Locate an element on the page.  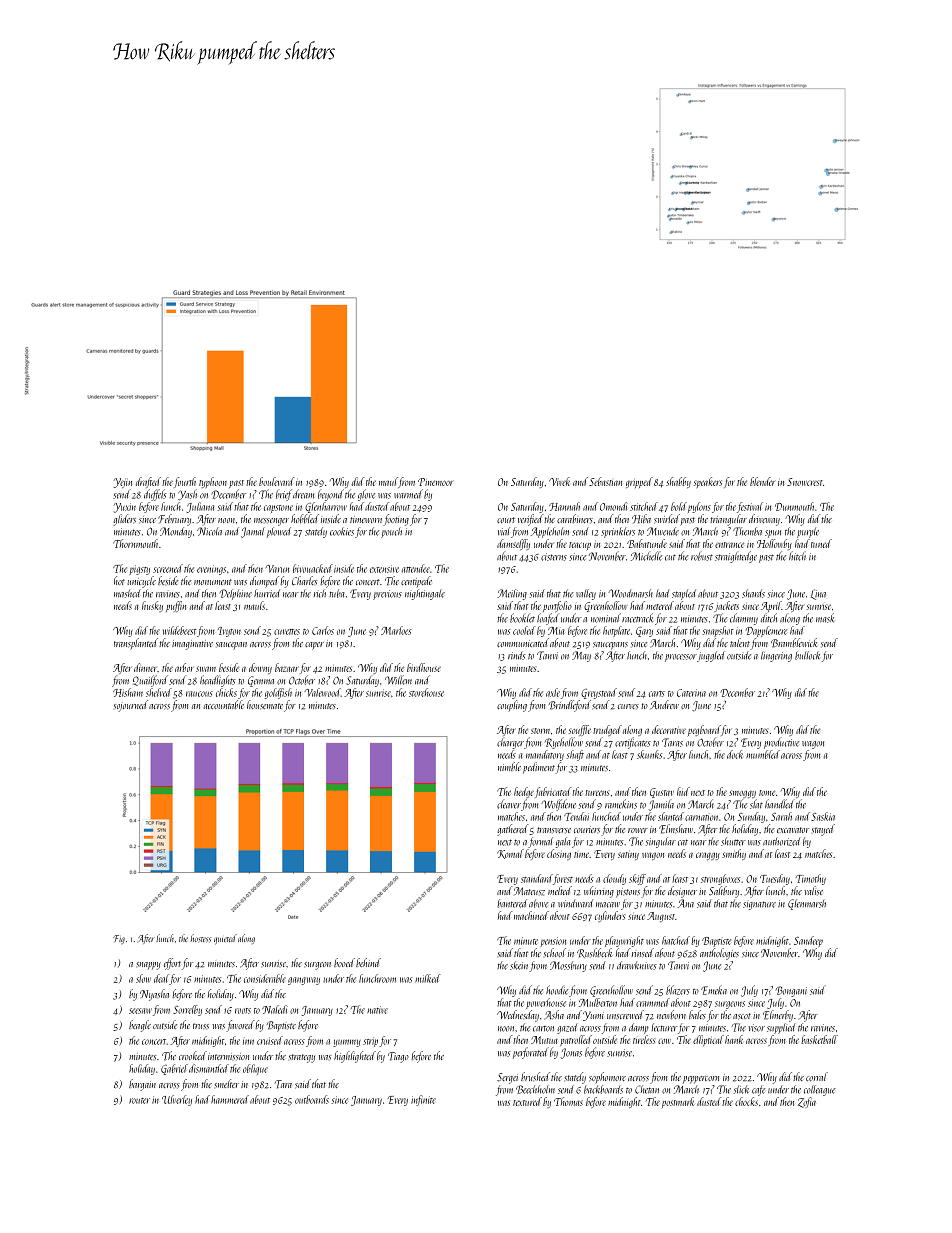
outboards is located at coordinates (312, 1099).
